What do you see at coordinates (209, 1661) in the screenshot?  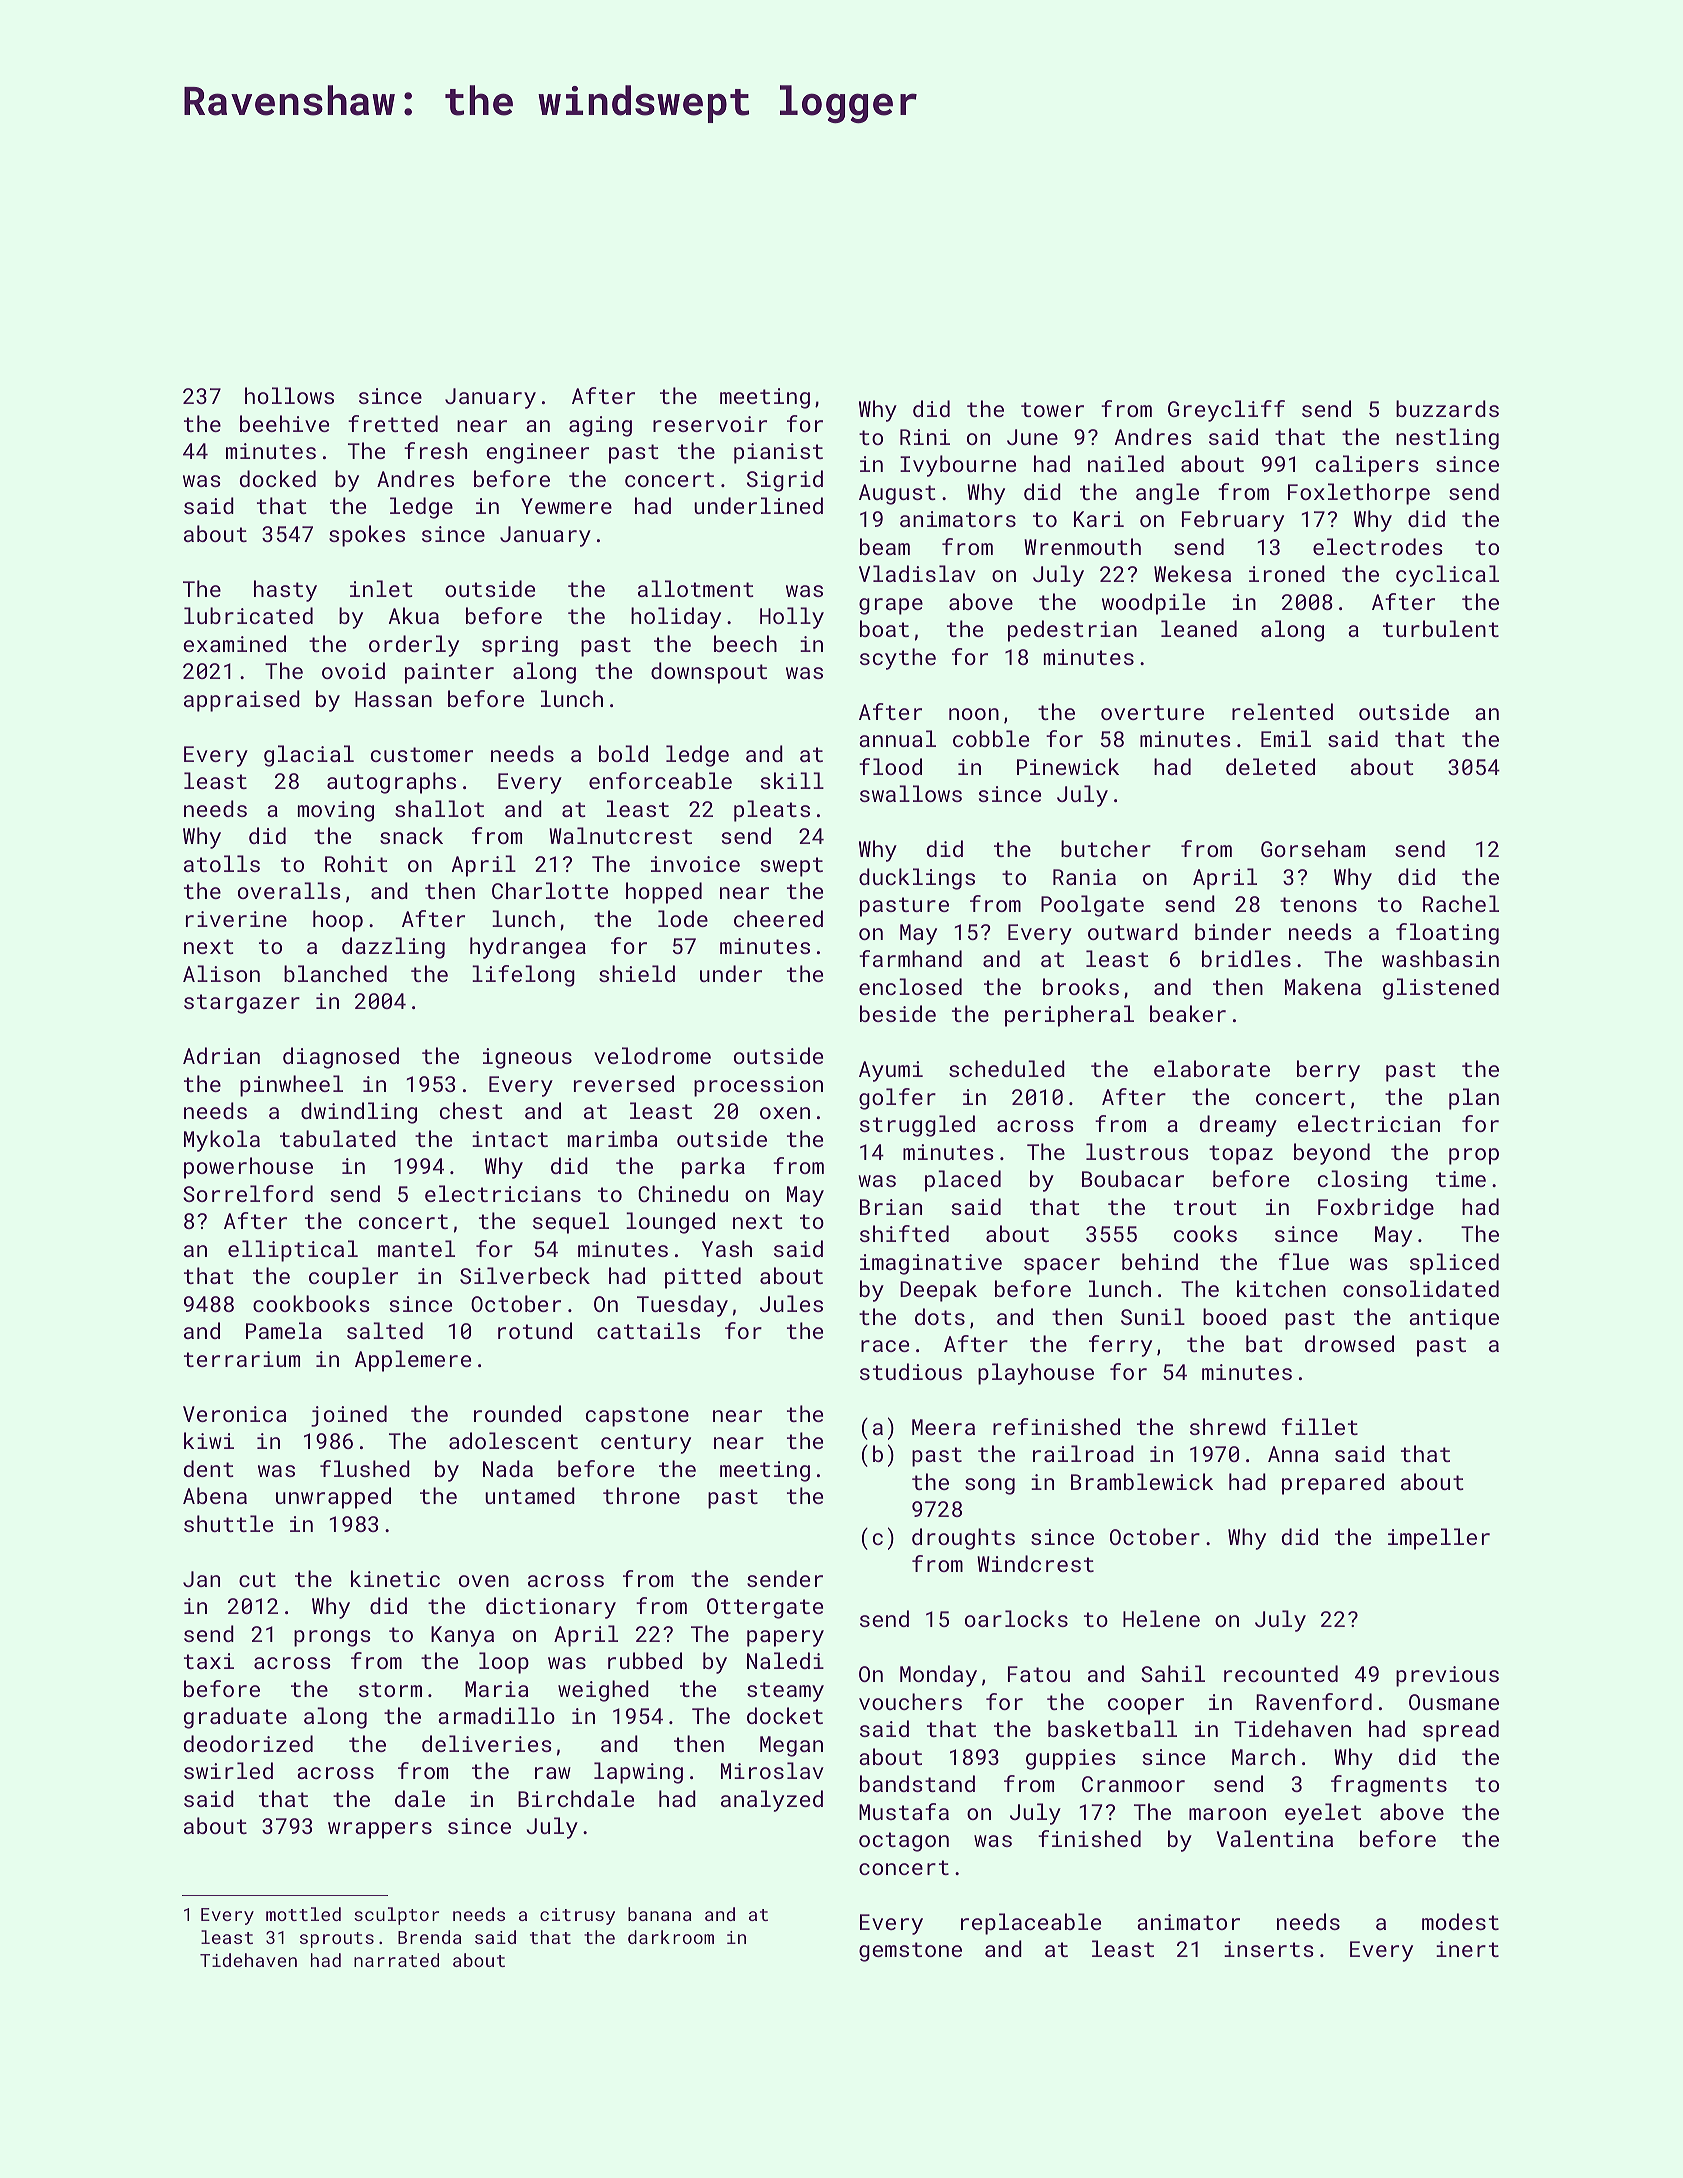 I see `taxi` at bounding box center [209, 1661].
